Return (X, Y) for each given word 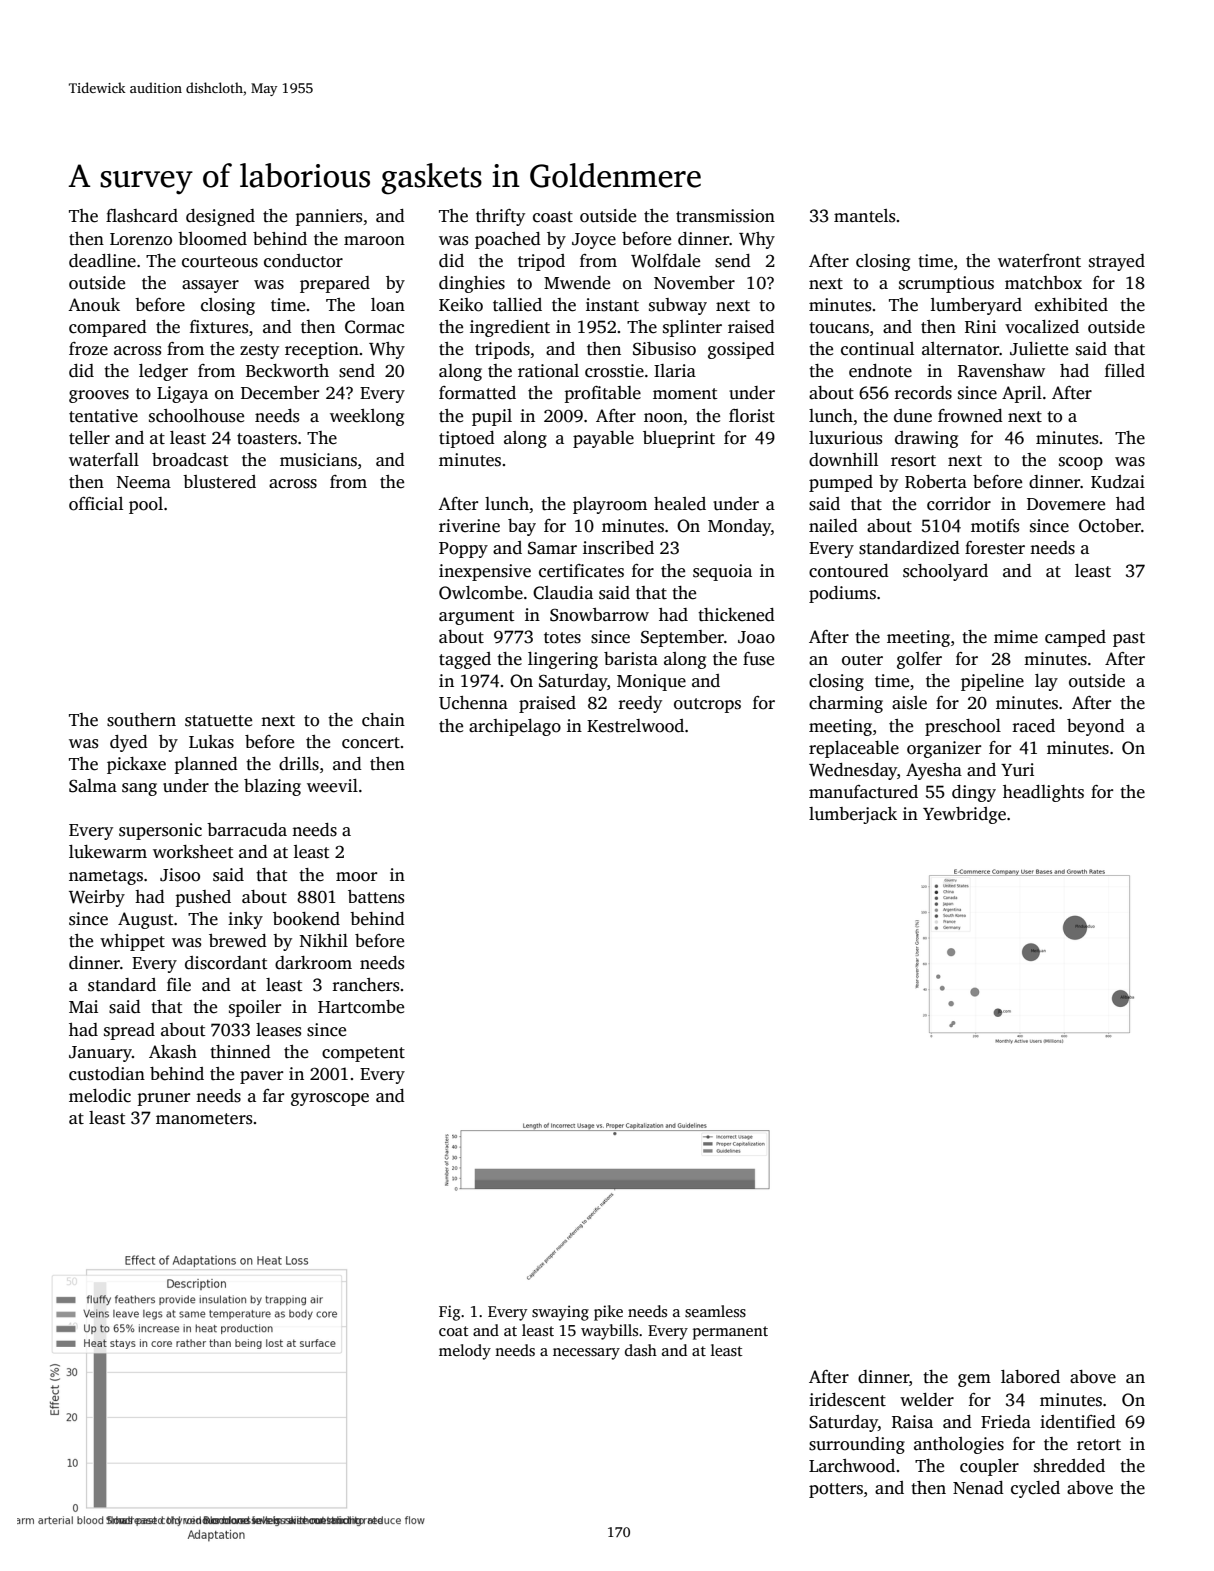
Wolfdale (665, 261)
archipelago (515, 727)
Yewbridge (964, 815)
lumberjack (853, 815)
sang (139, 789)
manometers (204, 1119)
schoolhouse (196, 416)
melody (465, 1352)
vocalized (1042, 327)
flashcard (142, 216)
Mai (83, 1006)
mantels (864, 216)
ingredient (510, 328)
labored (1030, 1377)
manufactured (863, 792)
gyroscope (330, 1099)
